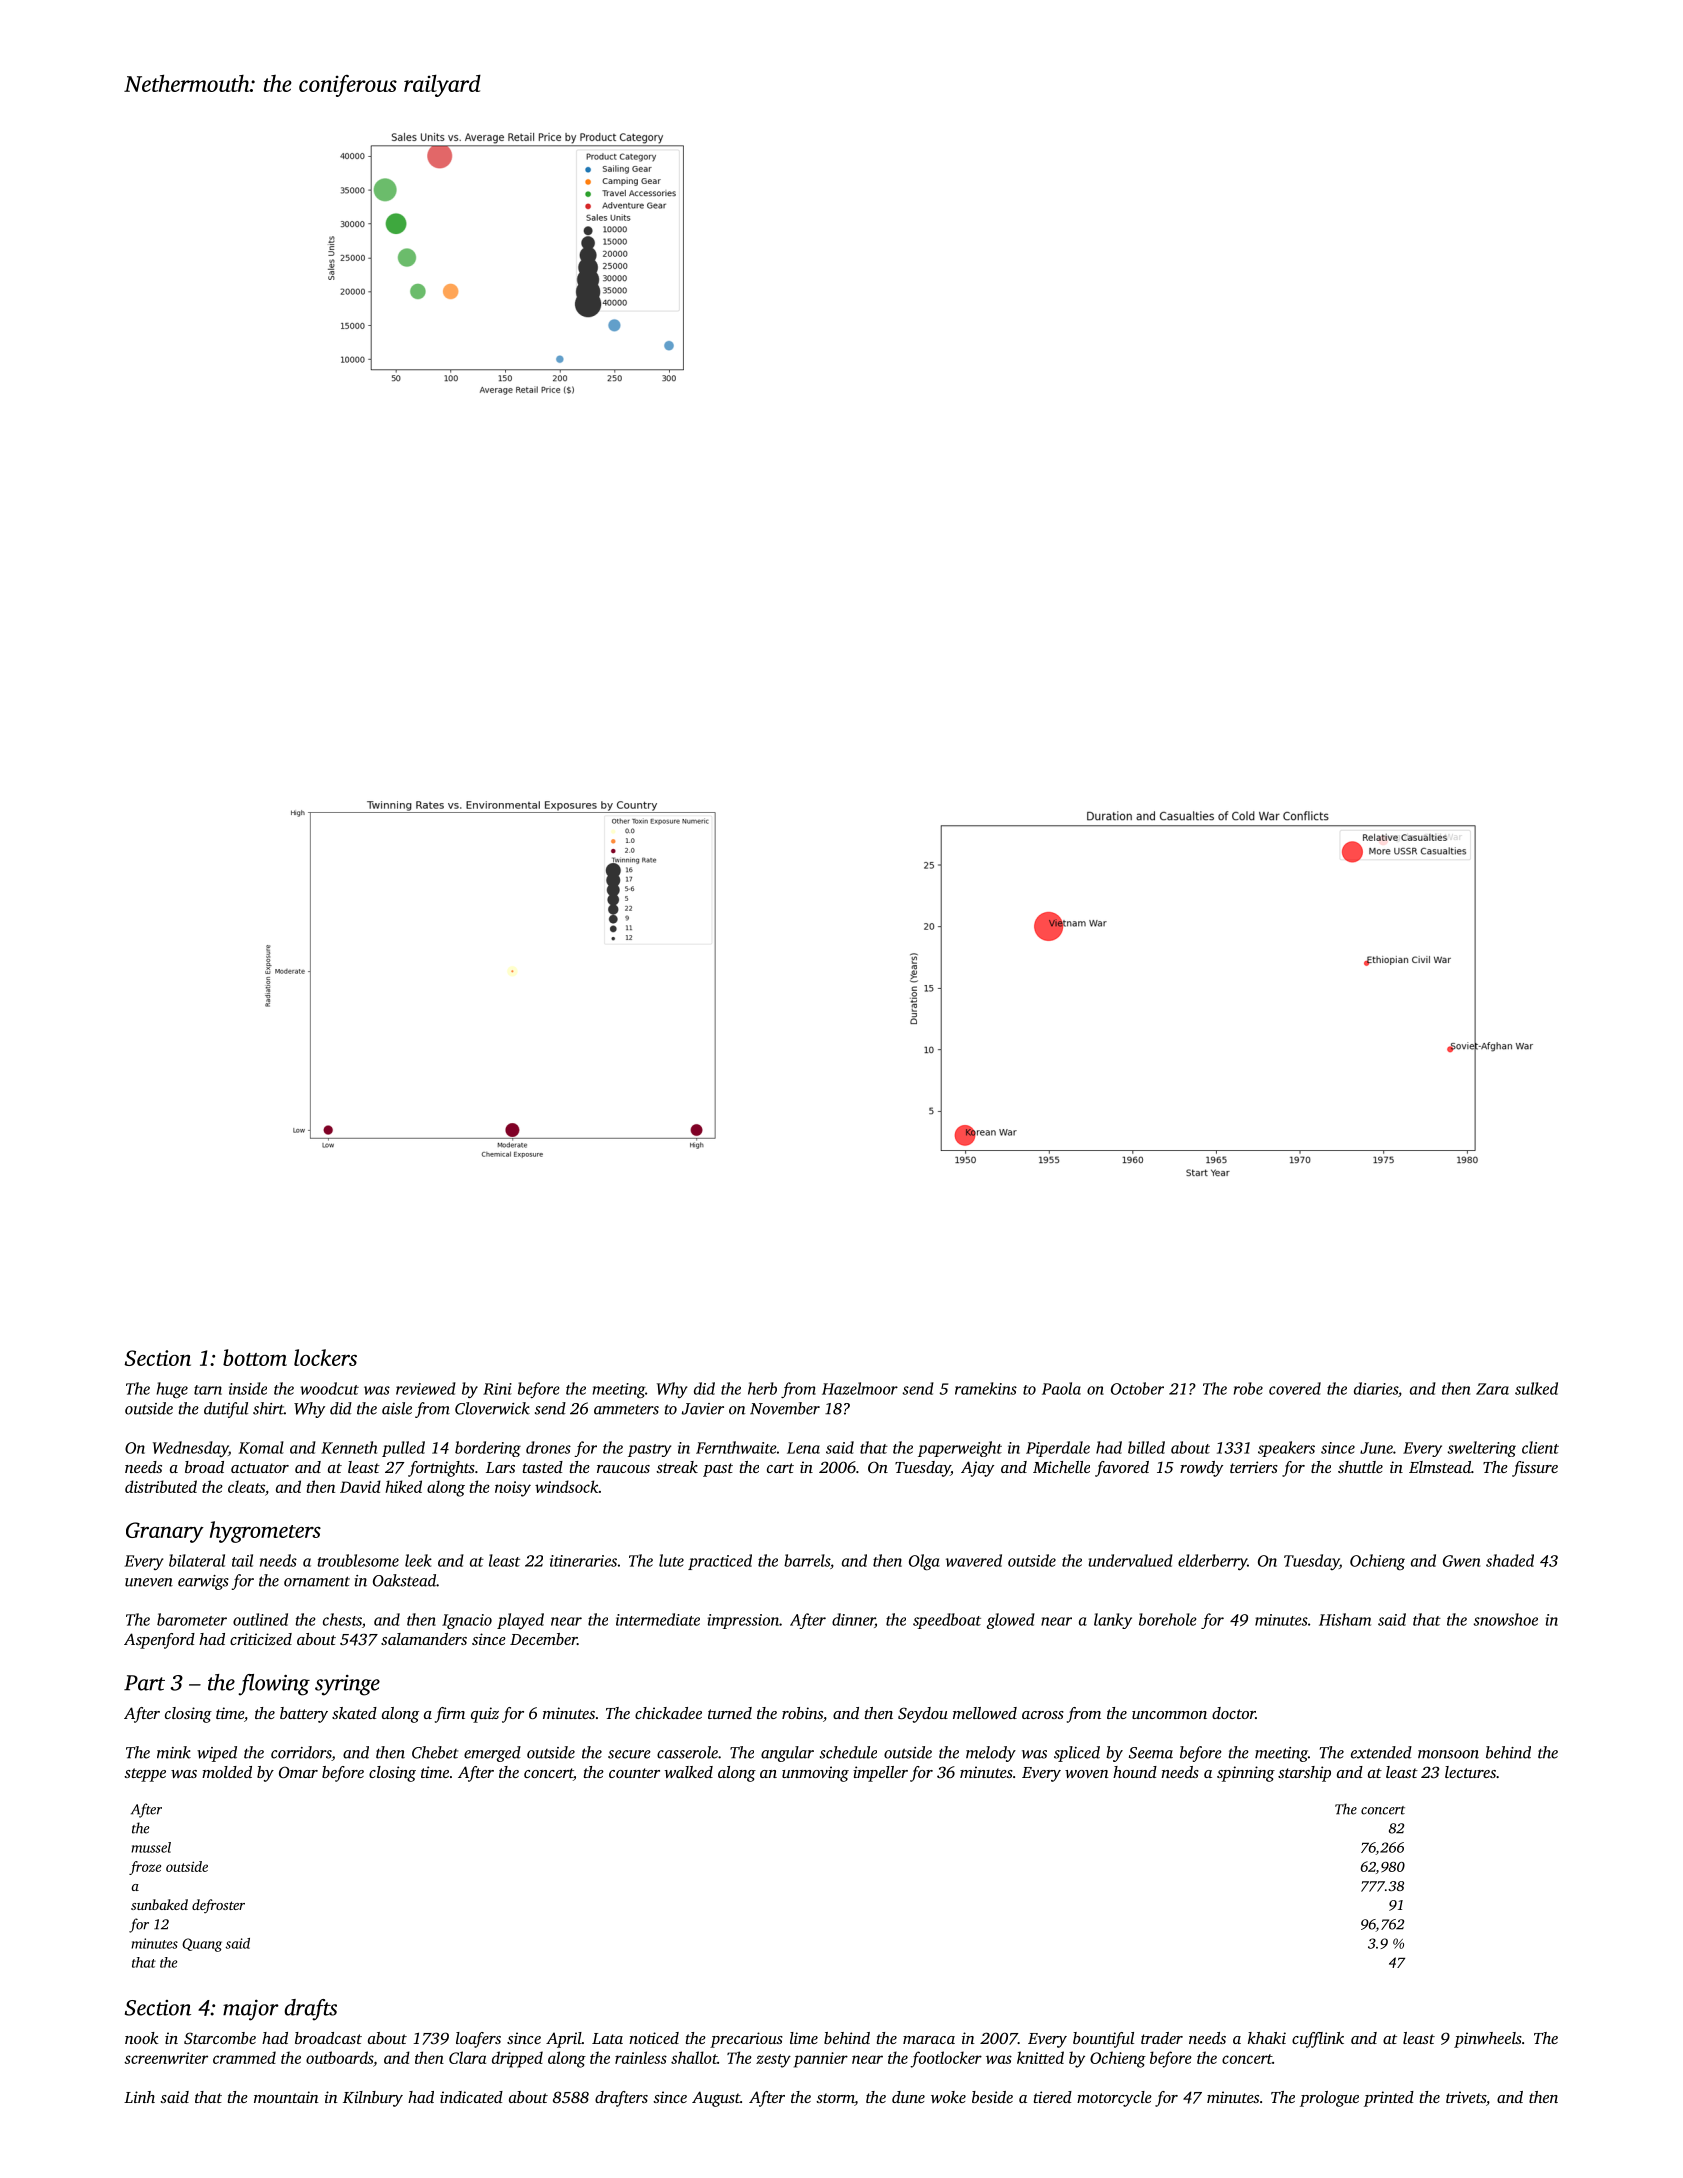  What do you see at coordinates (1295, 1388) in the page?
I see `covered` at bounding box center [1295, 1388].
